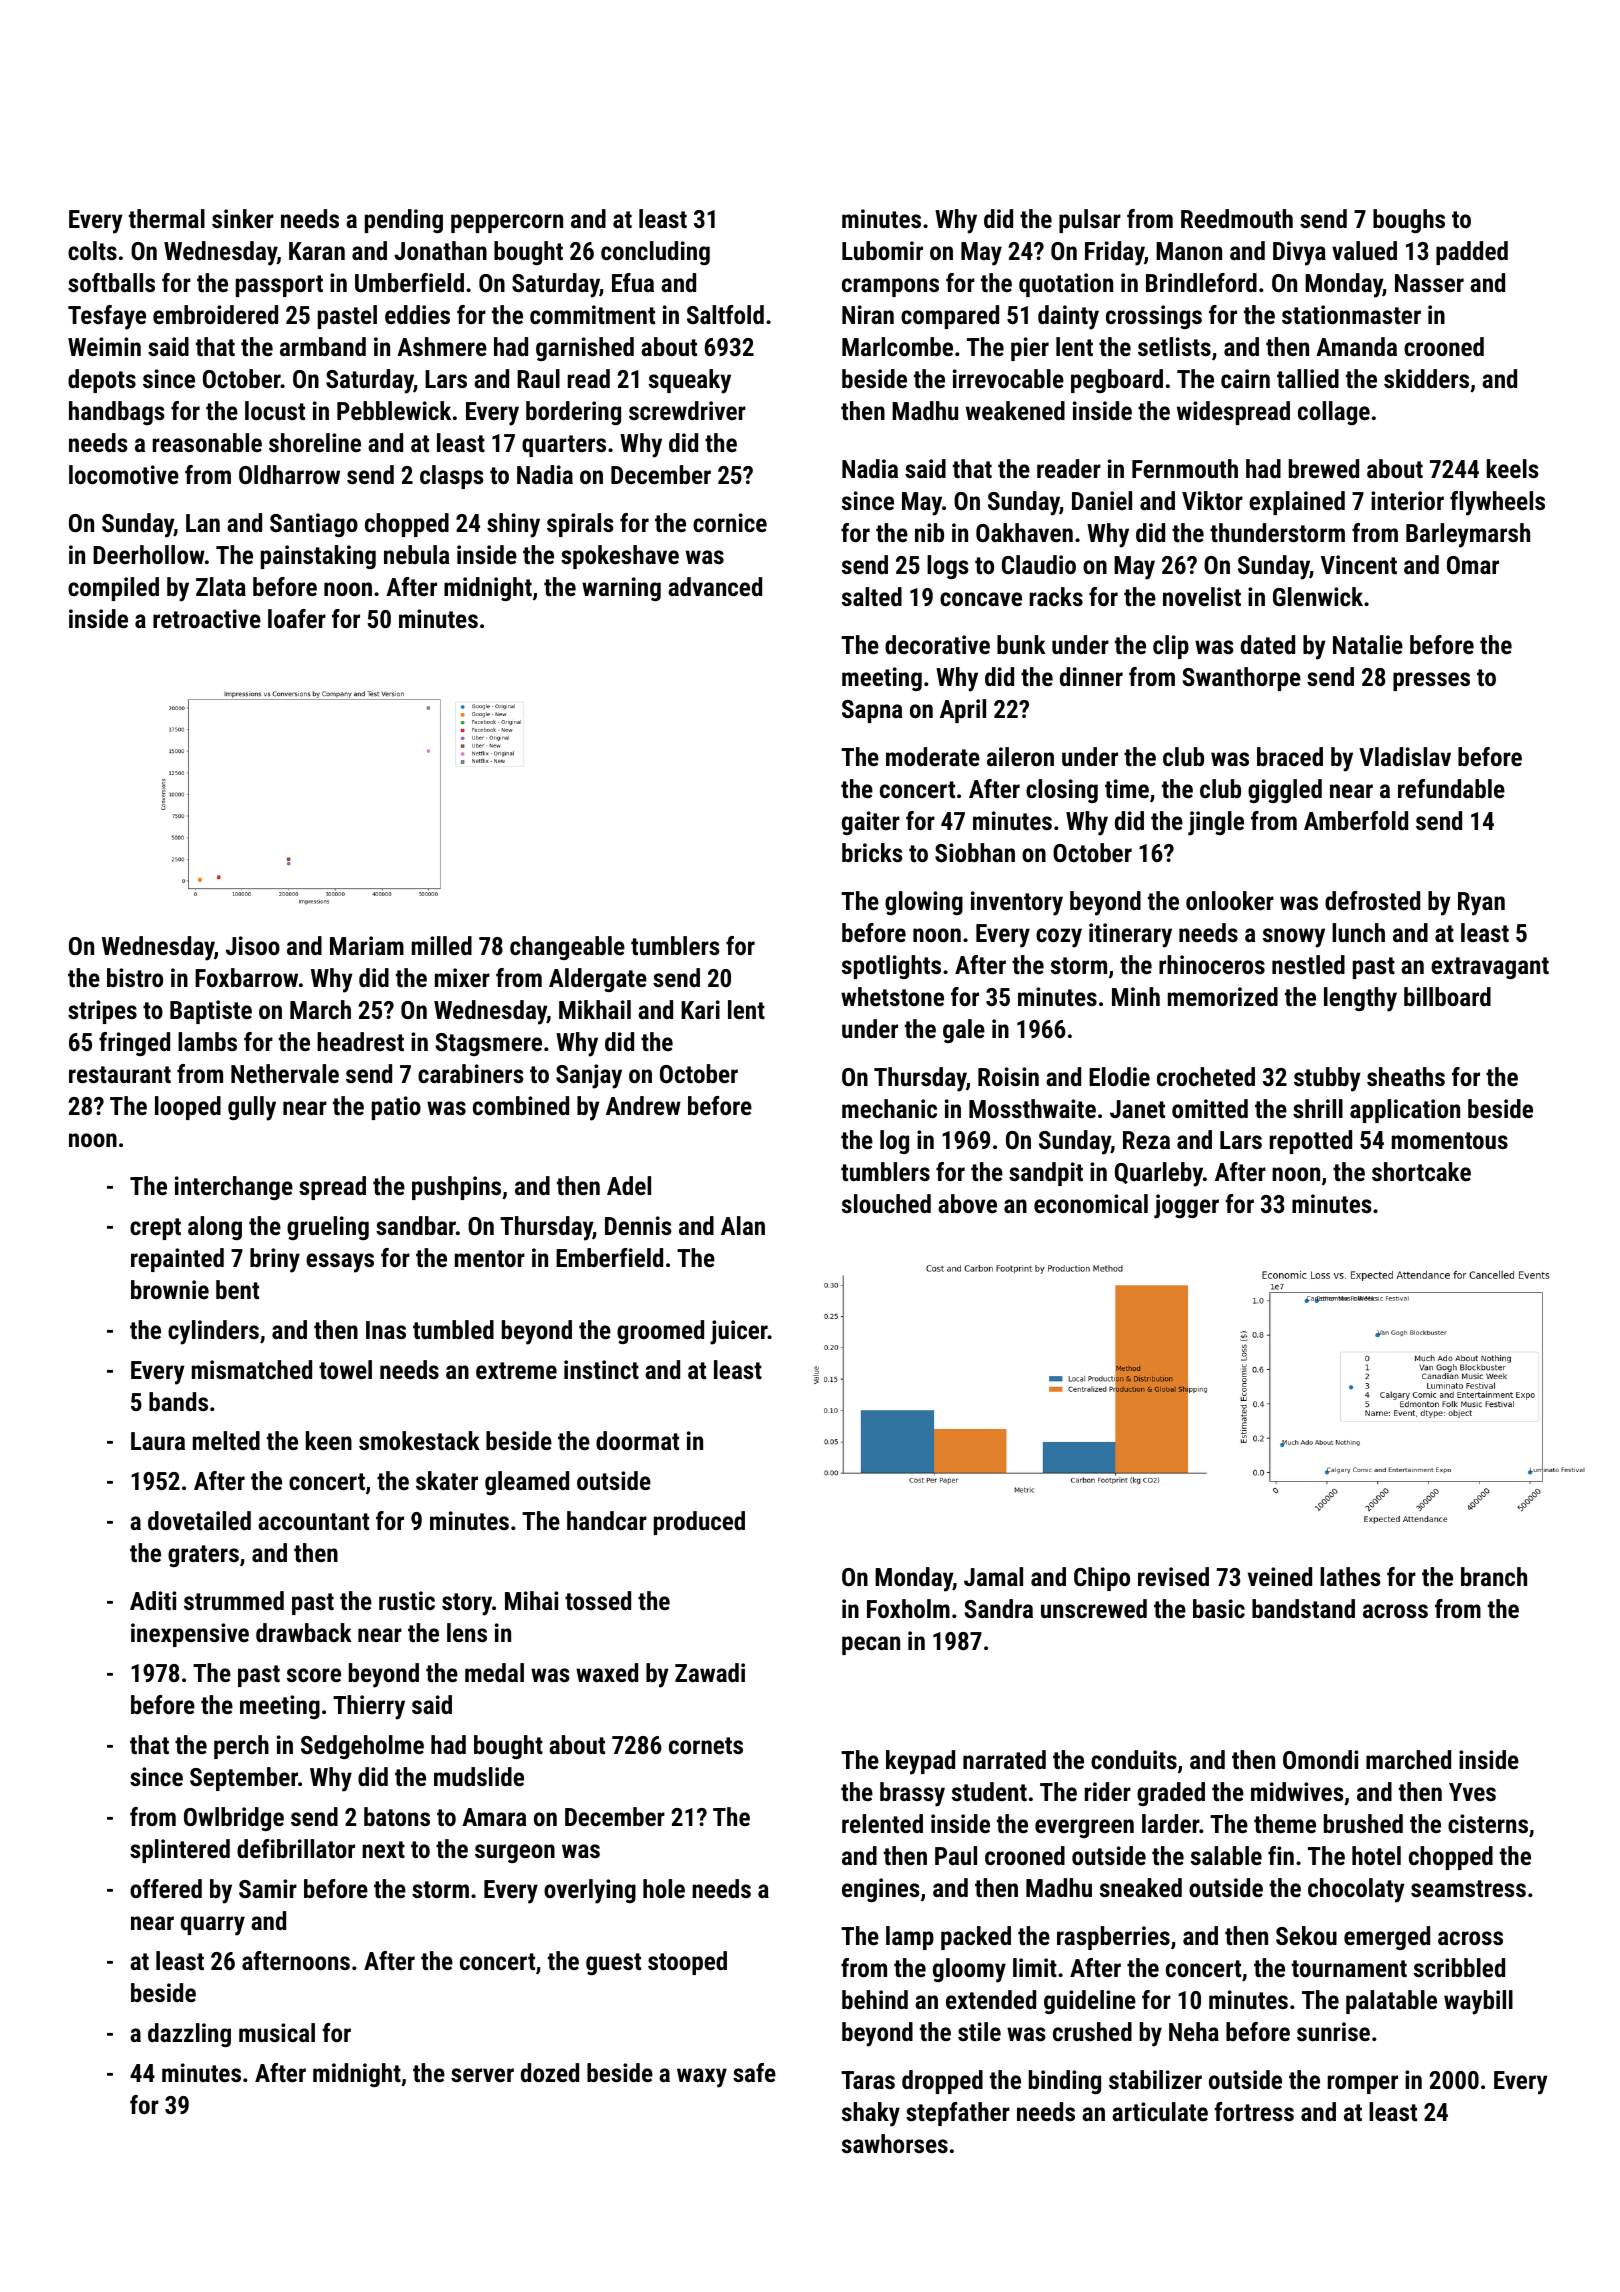  Describe the element at coordinates (207, 1041) in the screenshot. I see `lambs` at that location.
